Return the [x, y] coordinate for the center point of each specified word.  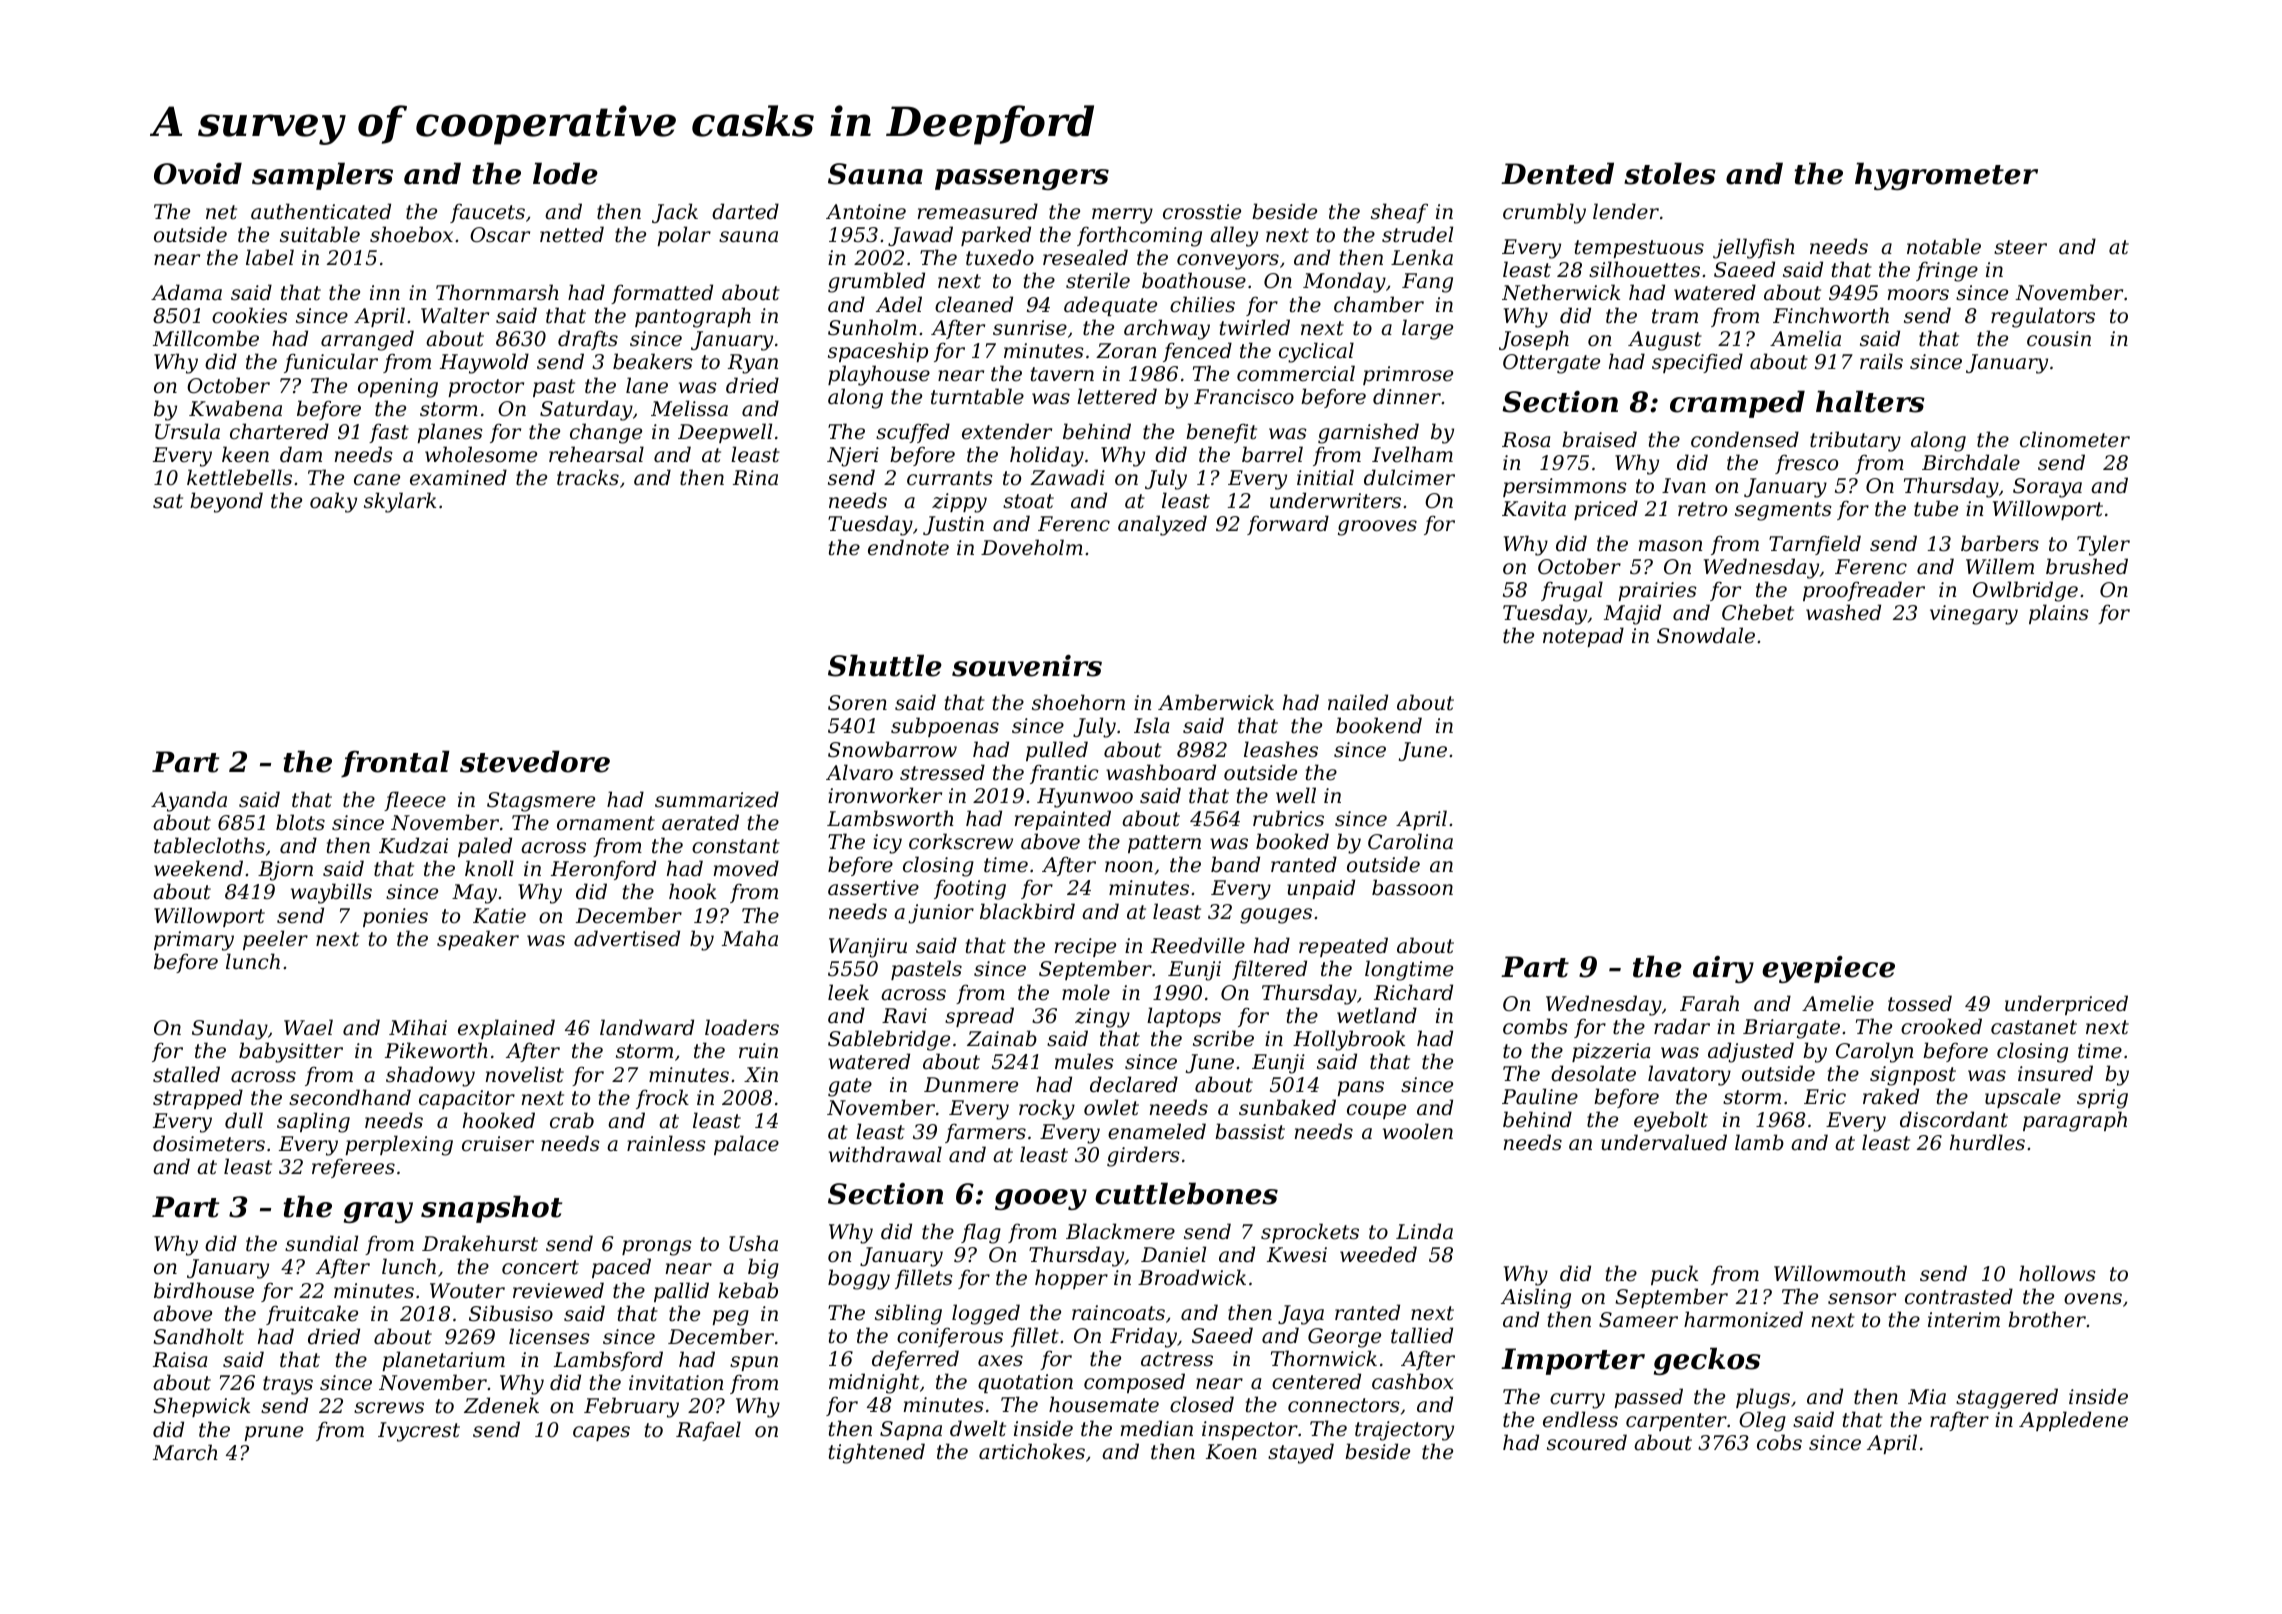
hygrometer [1946, 176]
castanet [2034, 1027]
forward [1288, 525]
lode [565, 173]
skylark [400, 502]
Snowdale [1706, 635]
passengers [1022, 179]
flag [981, 1233]
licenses [549, 1336]
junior [941, 914]
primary [194, 941]
